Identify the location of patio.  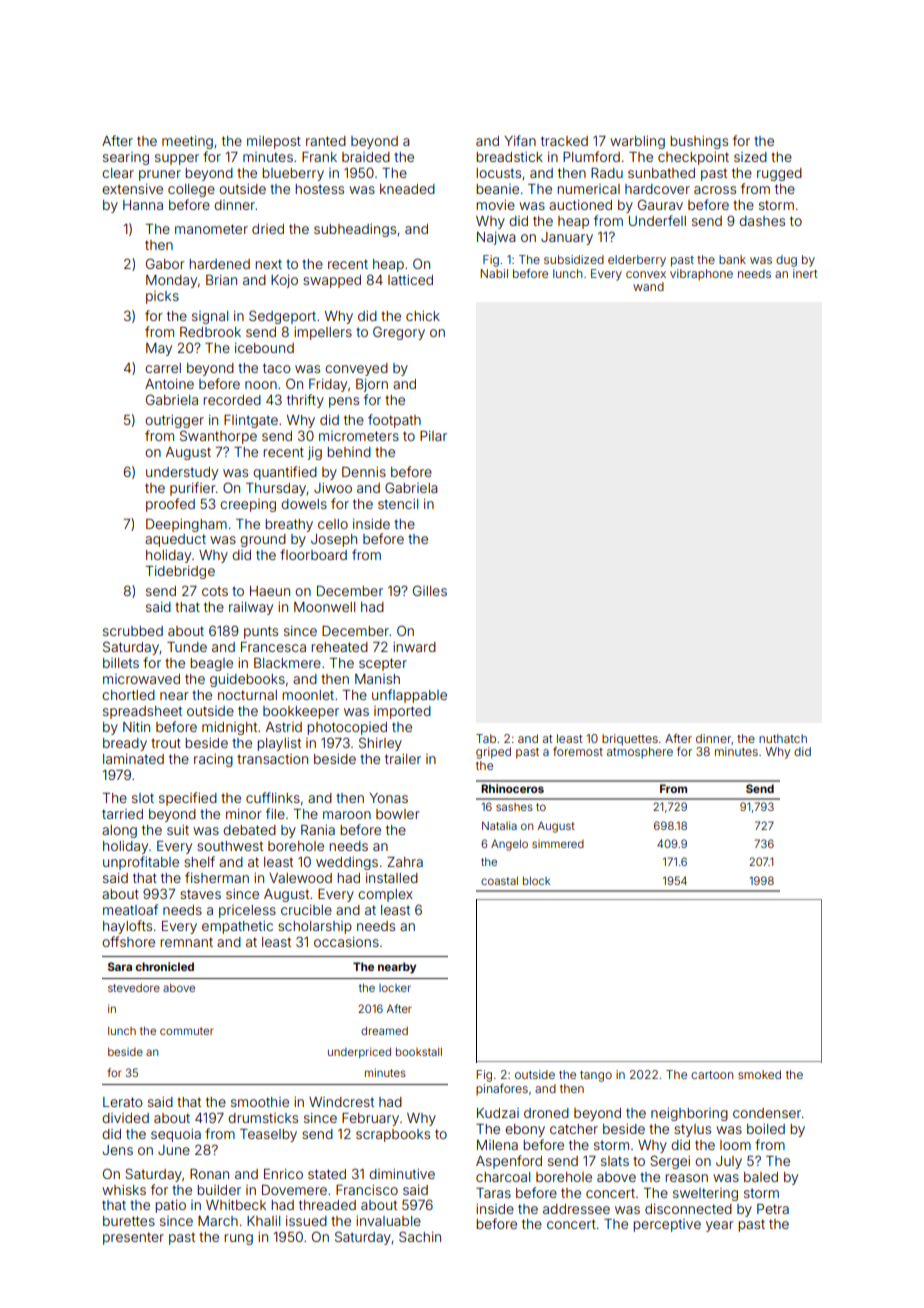
(170, 1206).
